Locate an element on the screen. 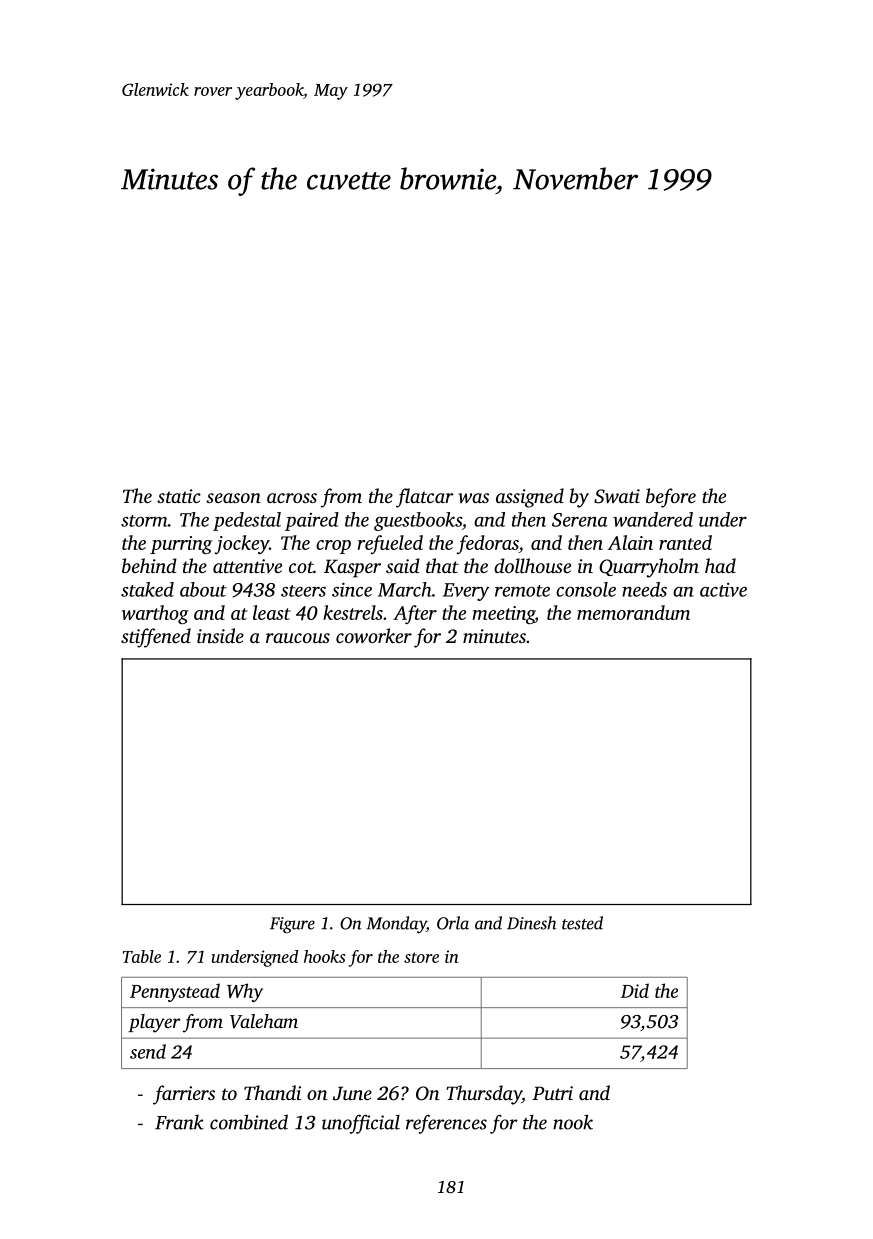 The image size is (873, 1239). Alain is located at coordinates (630, 542).
